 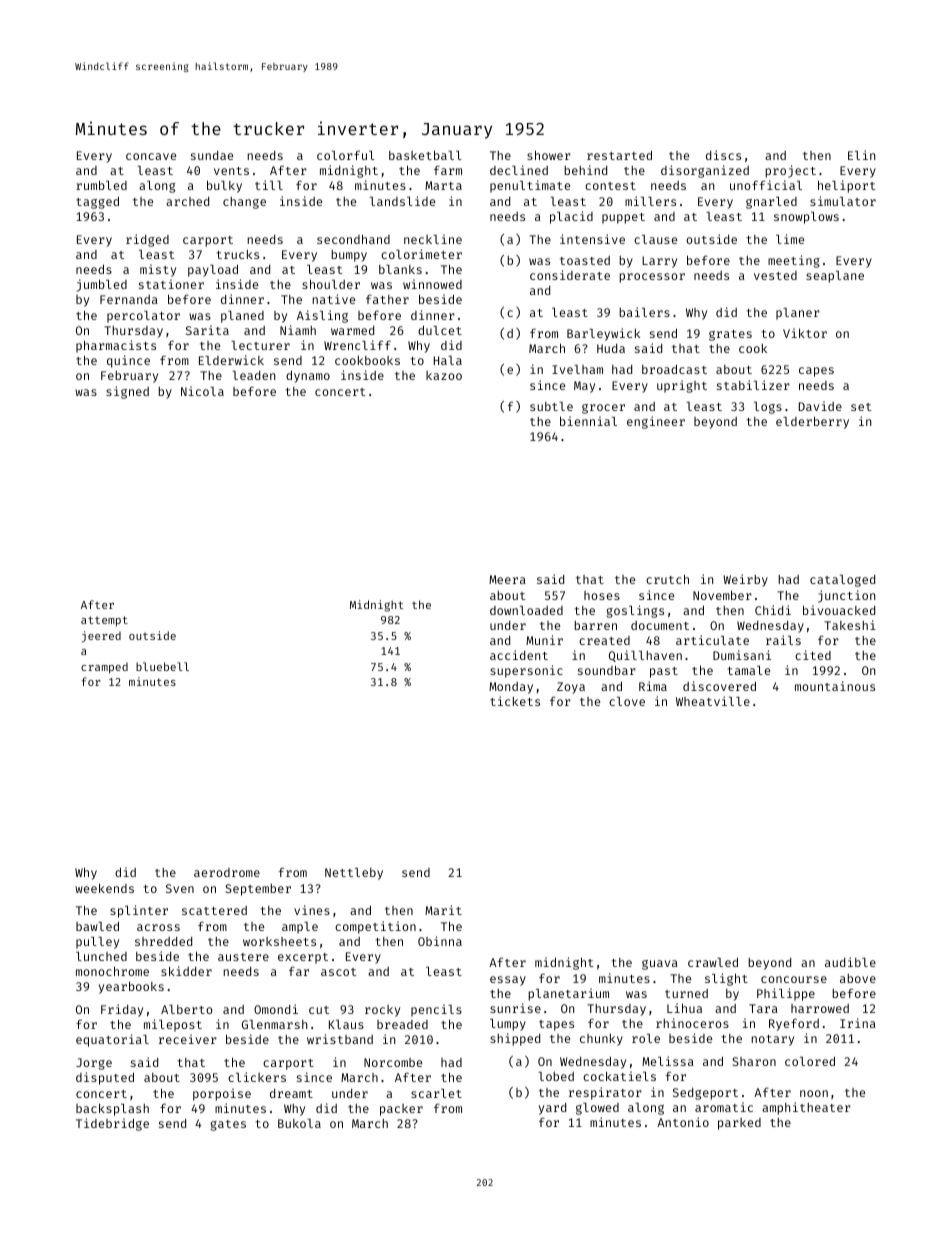 What do you see at coordinates (794, 979) in the image?
I see `concourse` at bounding box center [794, 979].
